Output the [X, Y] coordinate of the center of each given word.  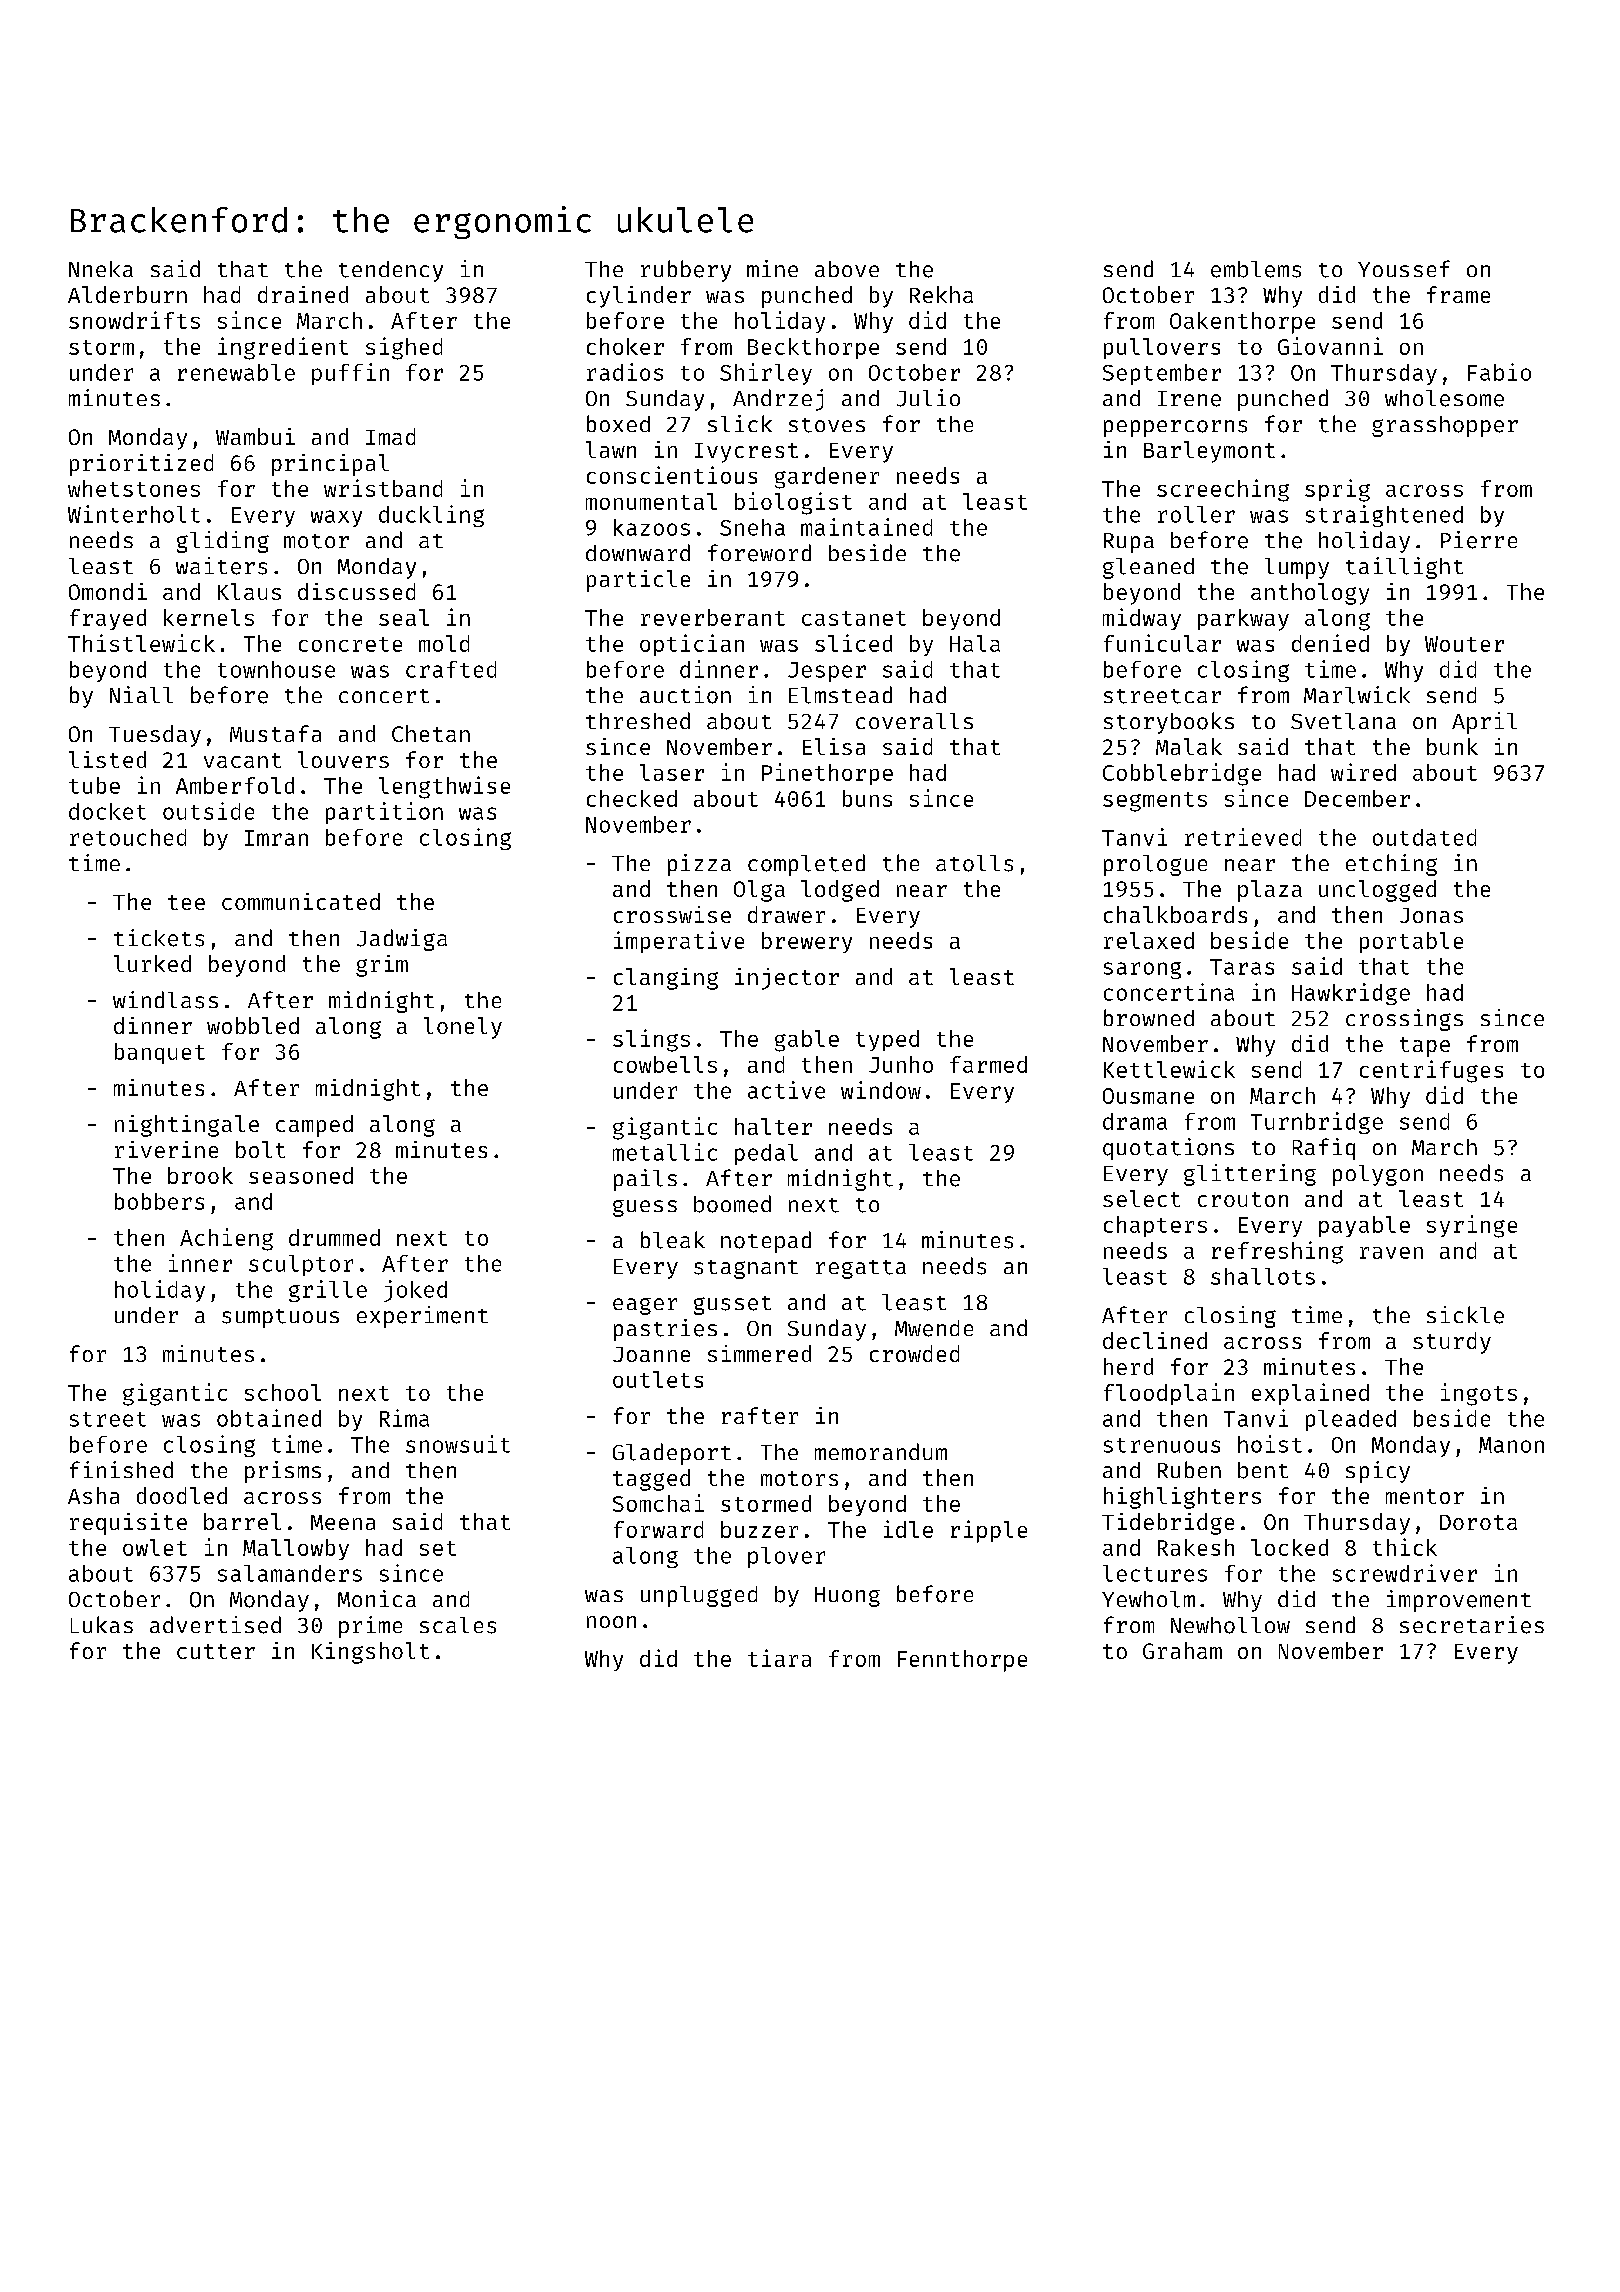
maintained [866, 527]
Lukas [102, 1624]
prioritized [141, 465]
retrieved [1243, 837]
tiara [779, 1658]
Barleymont [1209, 452]
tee [186, 902]
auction [685, 695]
